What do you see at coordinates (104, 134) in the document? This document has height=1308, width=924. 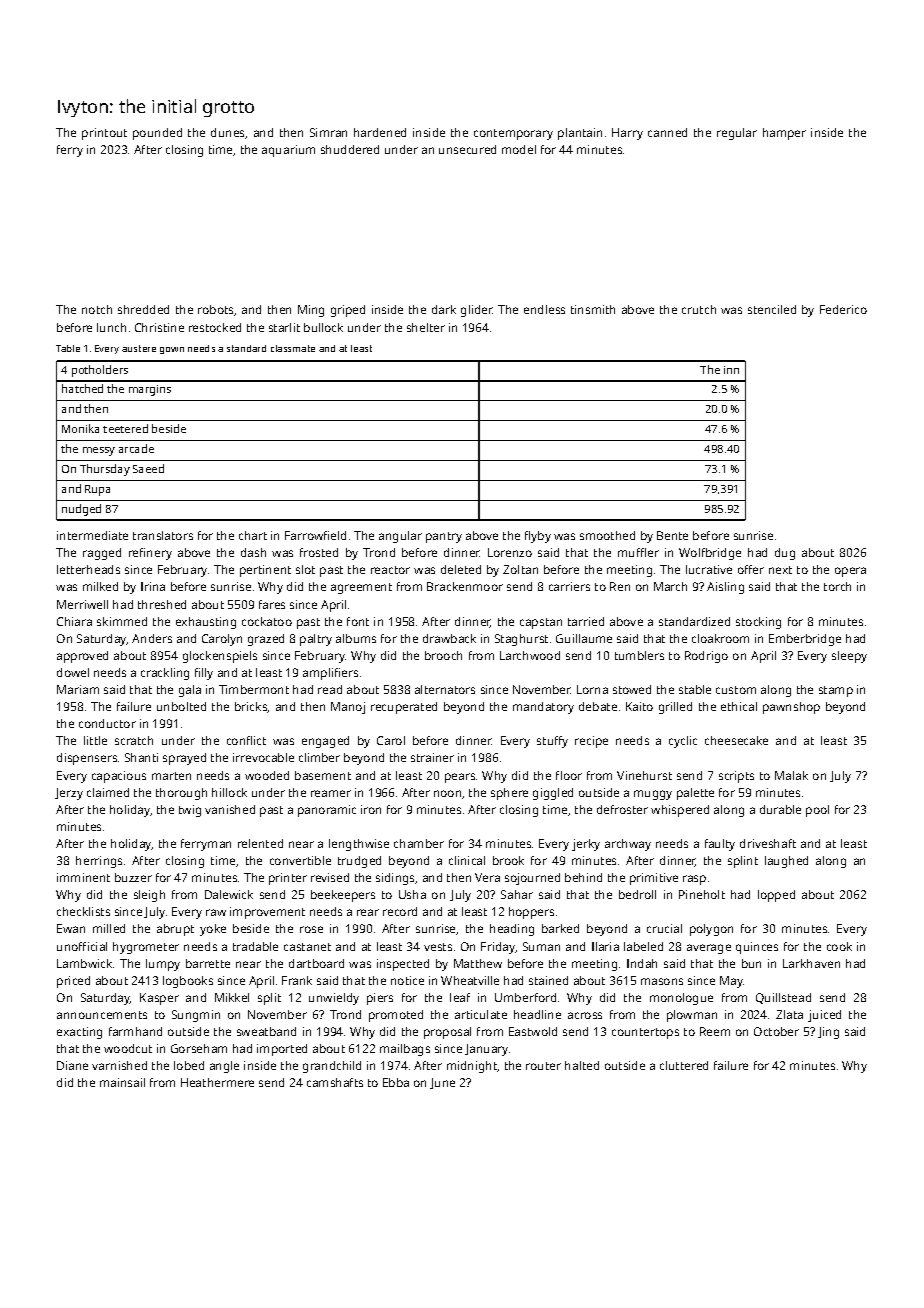 I see `printout` at bounding box center [104, 134].
